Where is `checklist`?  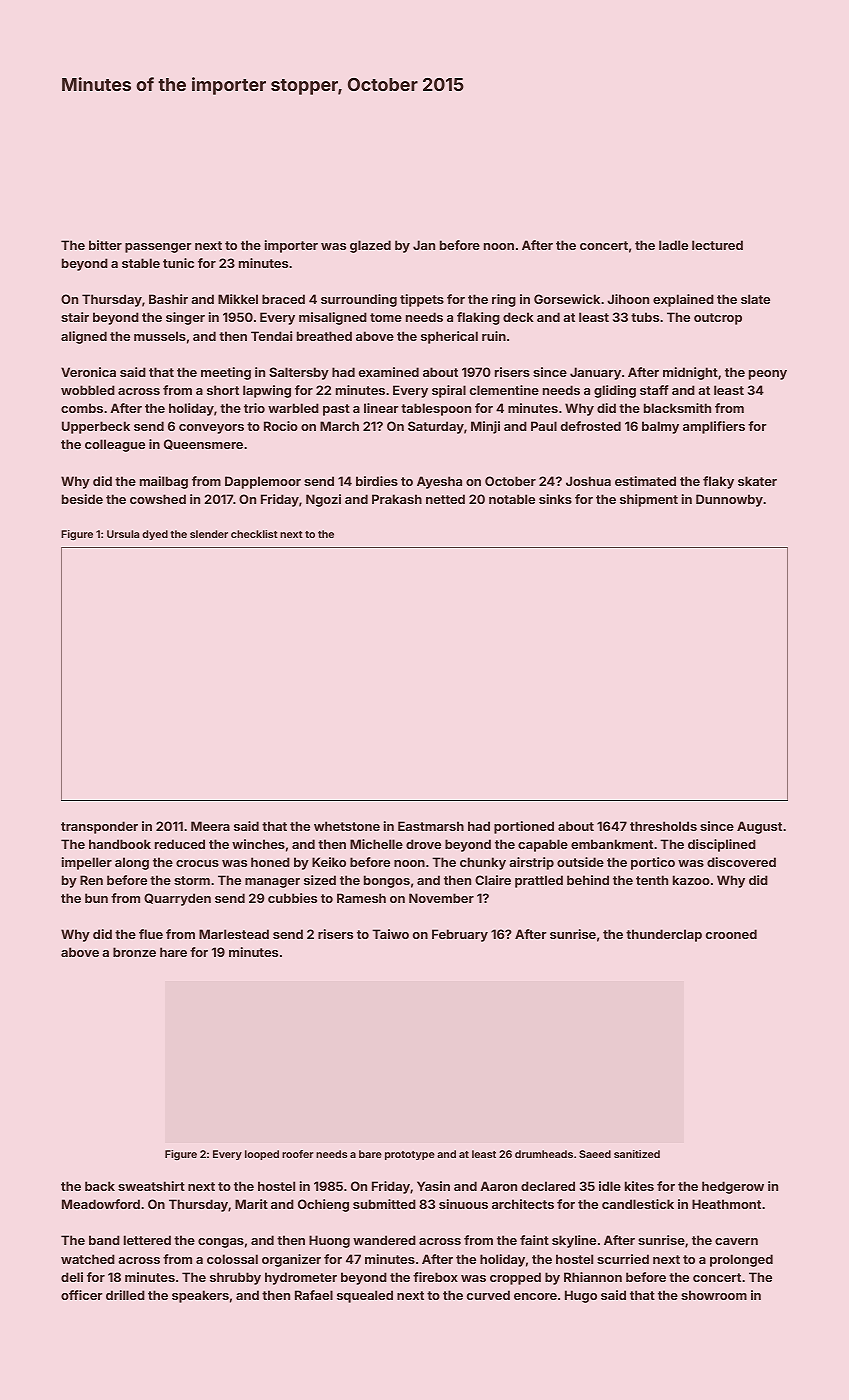 checklist is located at coordinates (254, 534).
